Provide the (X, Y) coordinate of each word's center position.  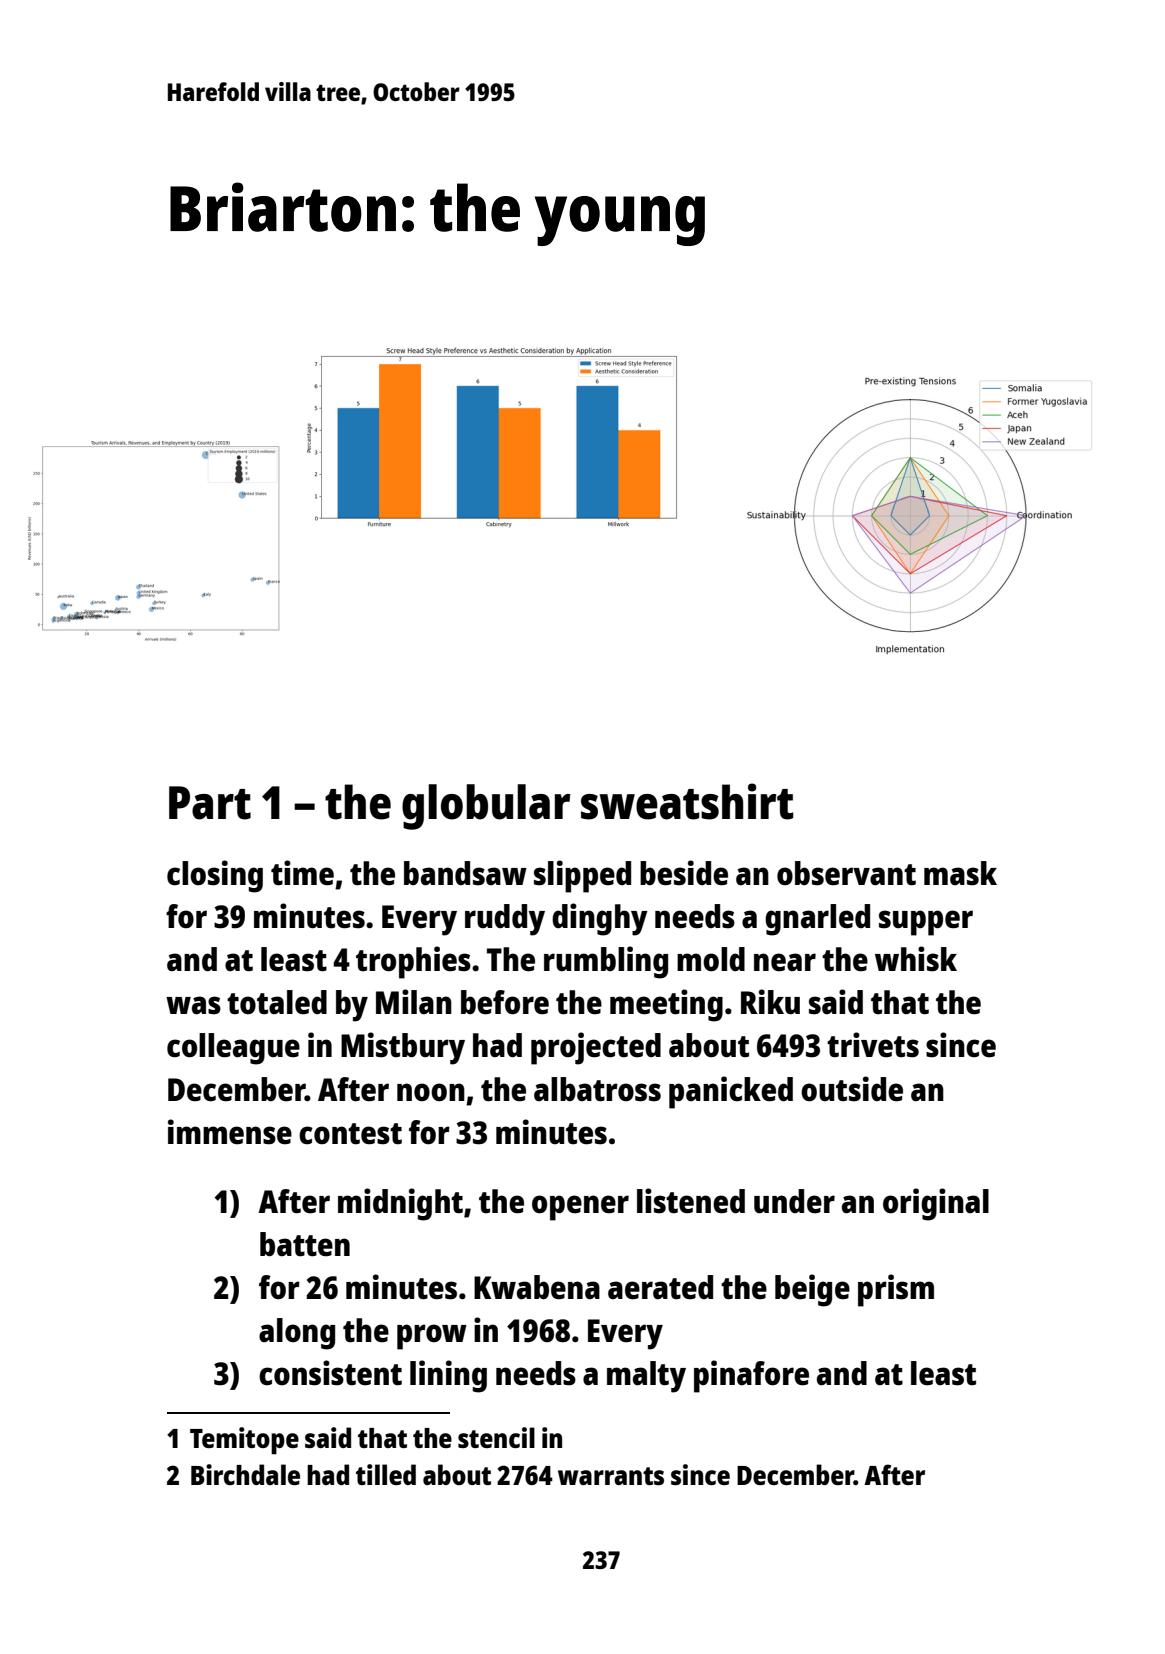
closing (215, 876)
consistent (330, 1373)
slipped (582, 876)
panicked (731, 1092)
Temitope (244, 1441)
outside (852, 1089)
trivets (873, 1045)
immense (230, 1132)
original (936, 1204)
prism (896, 1290)
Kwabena (537, 1287)
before (505, 1002)
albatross (597, 1089)
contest (350, 1134)
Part (210, 803)
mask (960, 873)
